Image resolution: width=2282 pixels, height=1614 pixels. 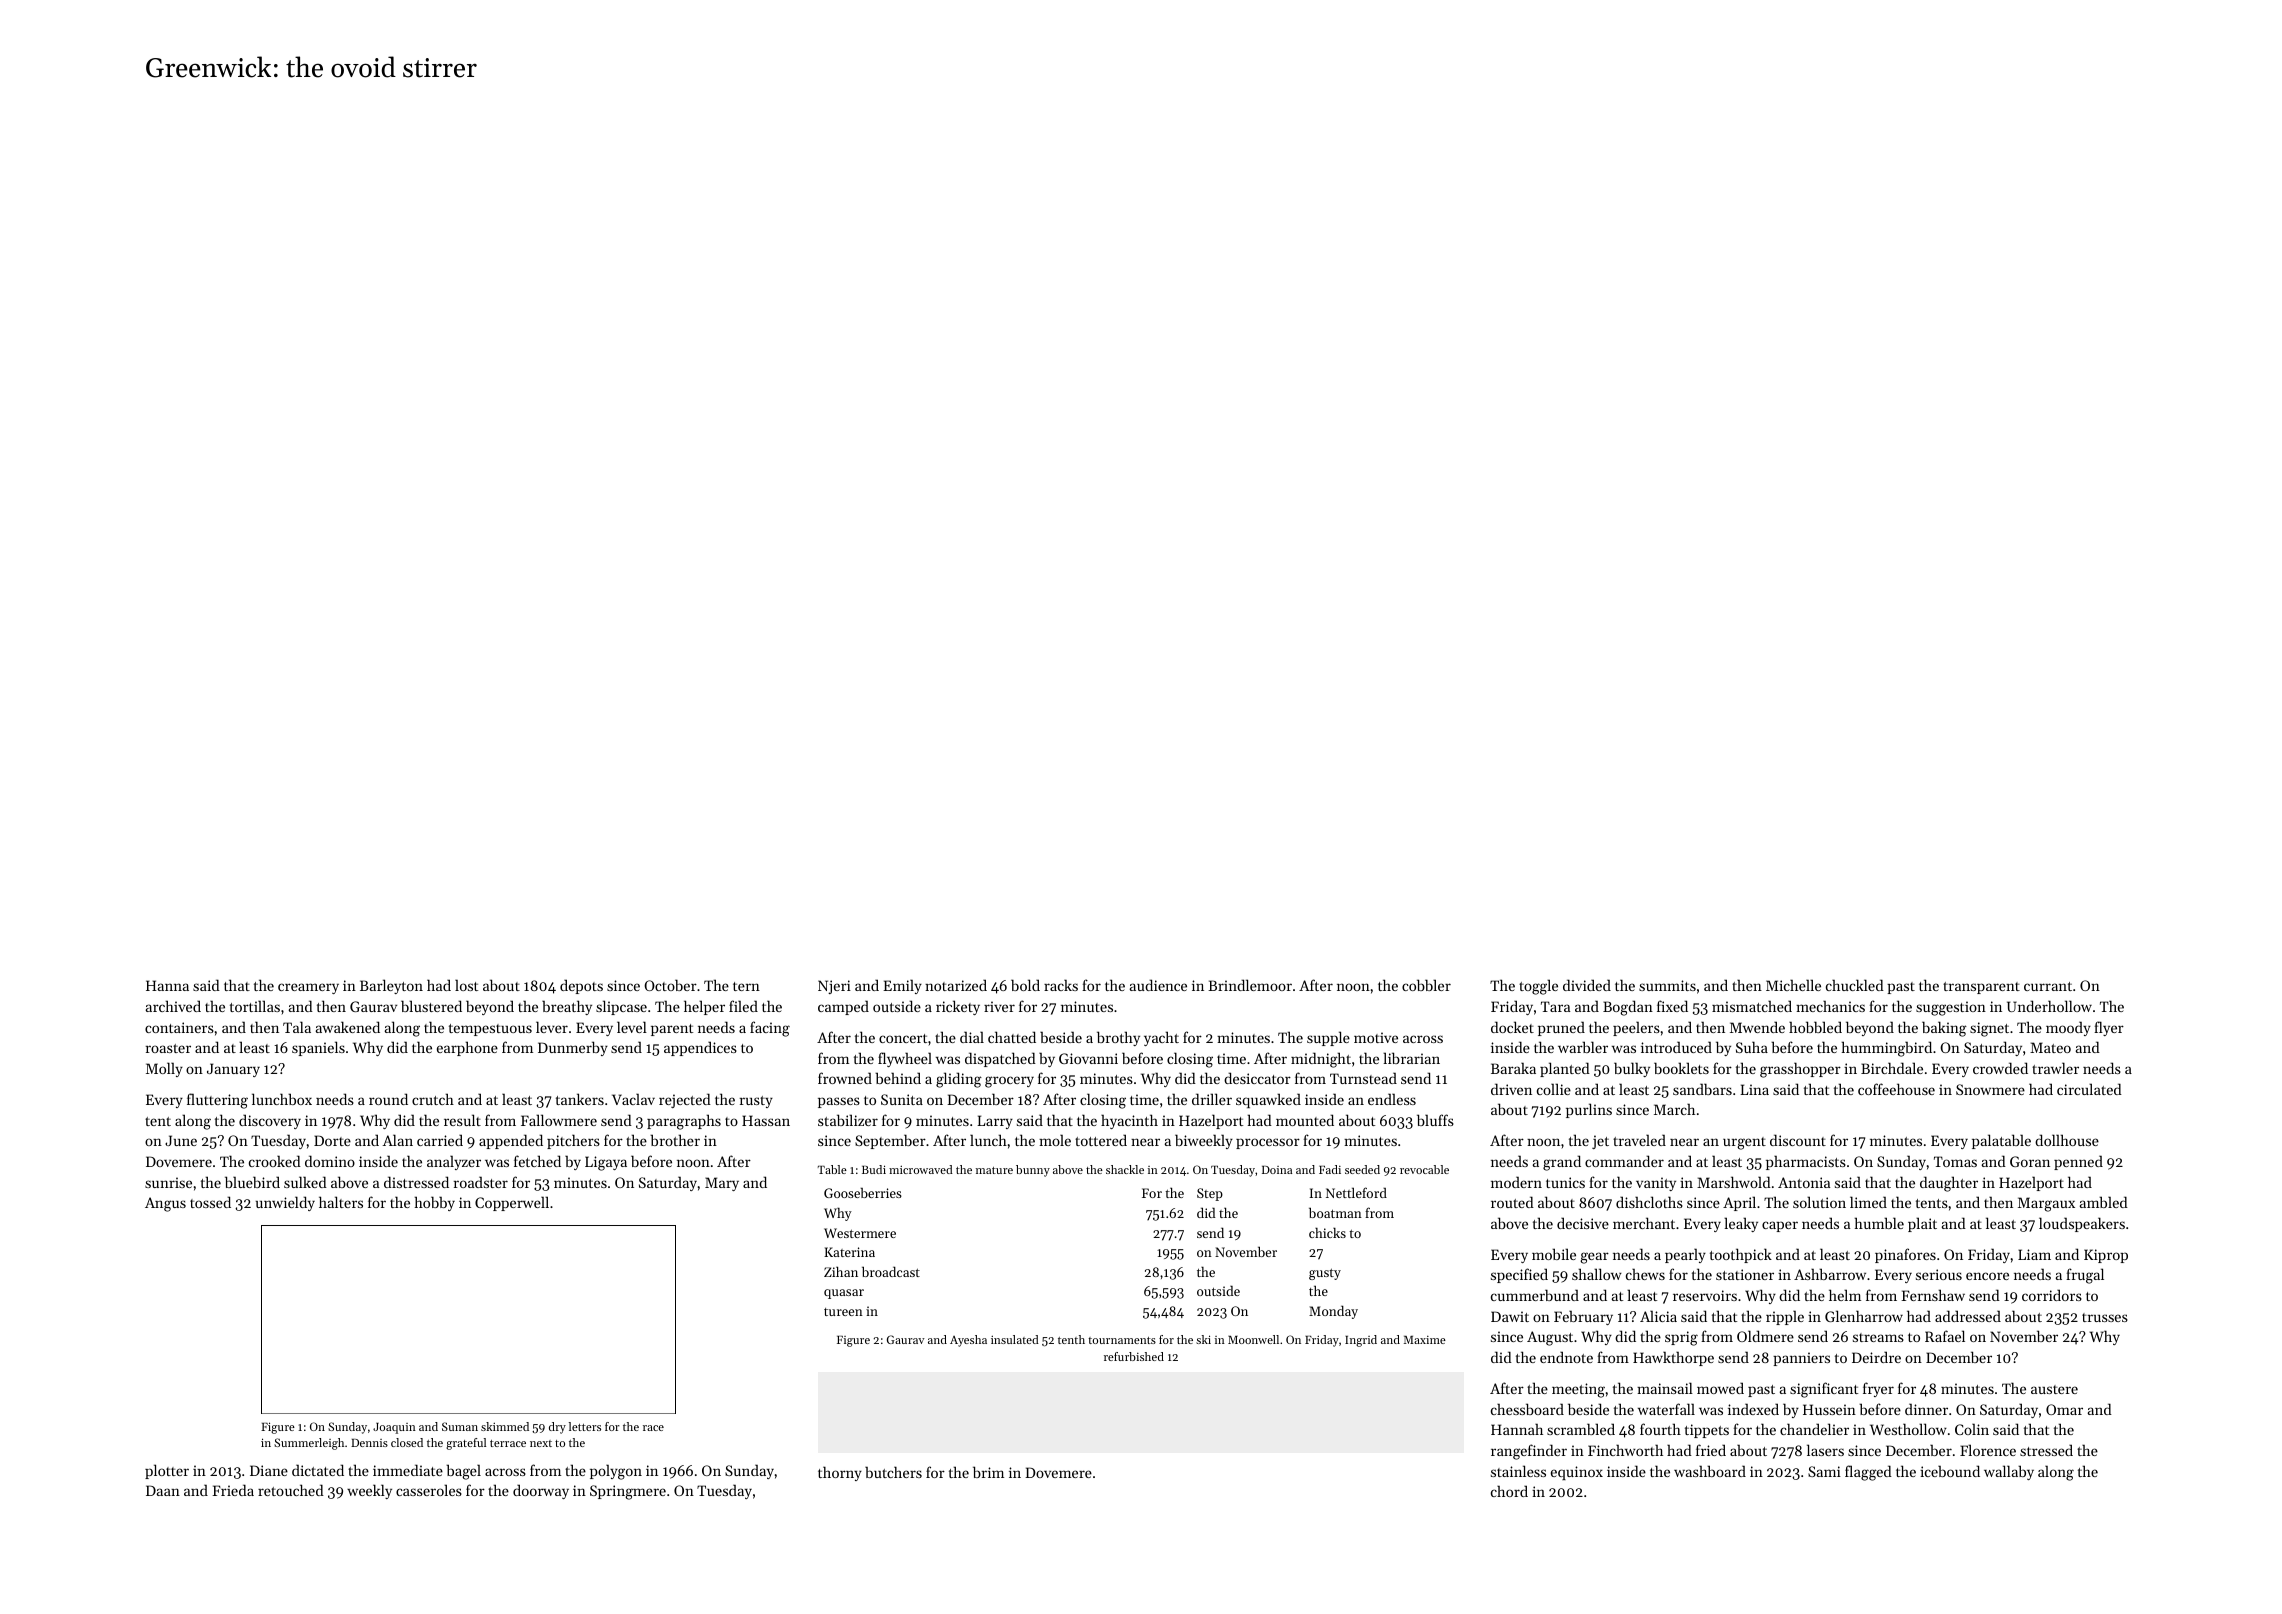 I want to click on chicks, so click(x=1327, y=1232).
